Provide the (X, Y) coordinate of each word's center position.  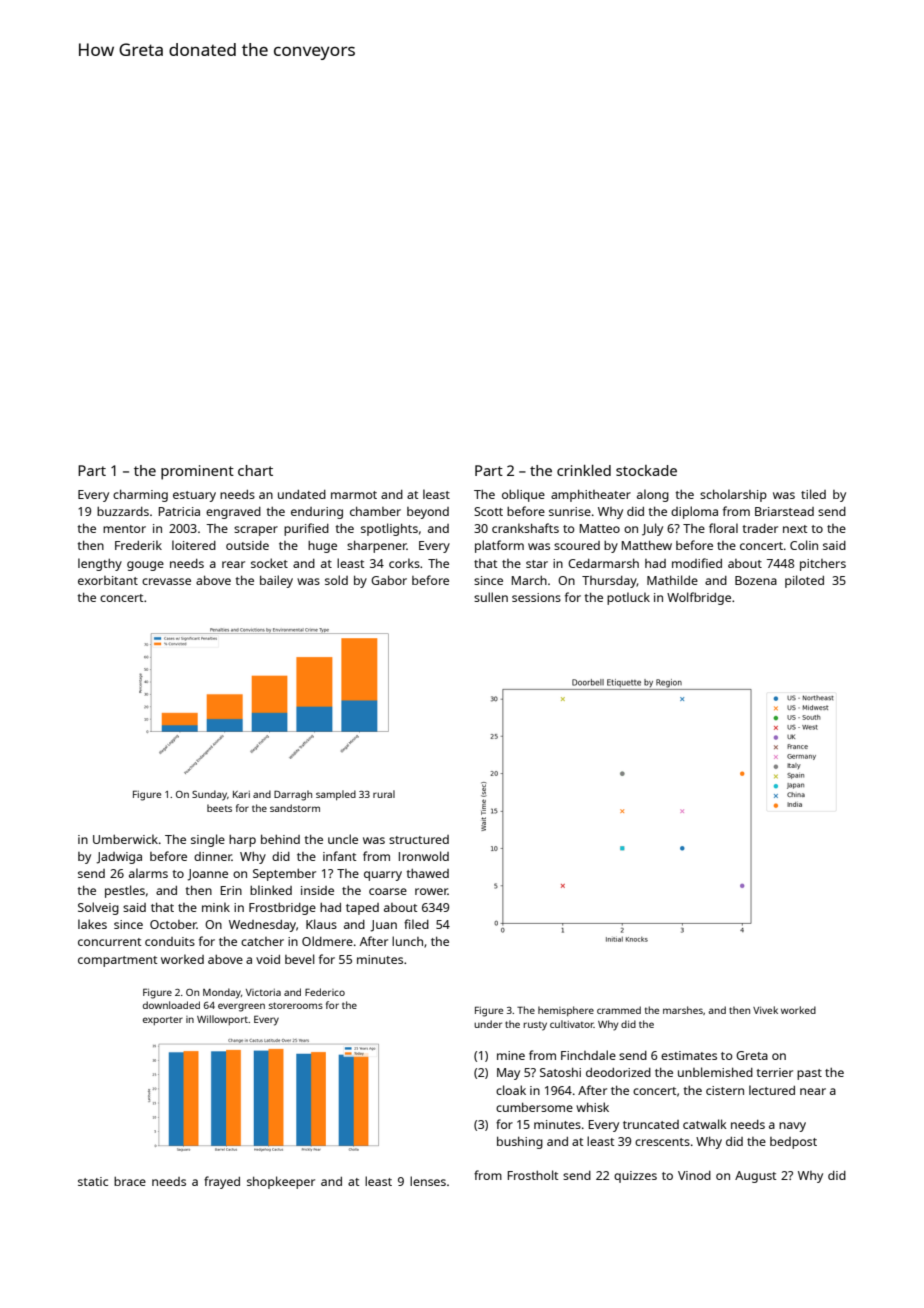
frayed (222, 1182)
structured (419, 839)
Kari (241, 794)
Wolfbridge (699, 598)
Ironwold (424, 856)
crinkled (584, 470)
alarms (148, 873)
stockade (646, 470)
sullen (491, 597)
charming (140, 495)
